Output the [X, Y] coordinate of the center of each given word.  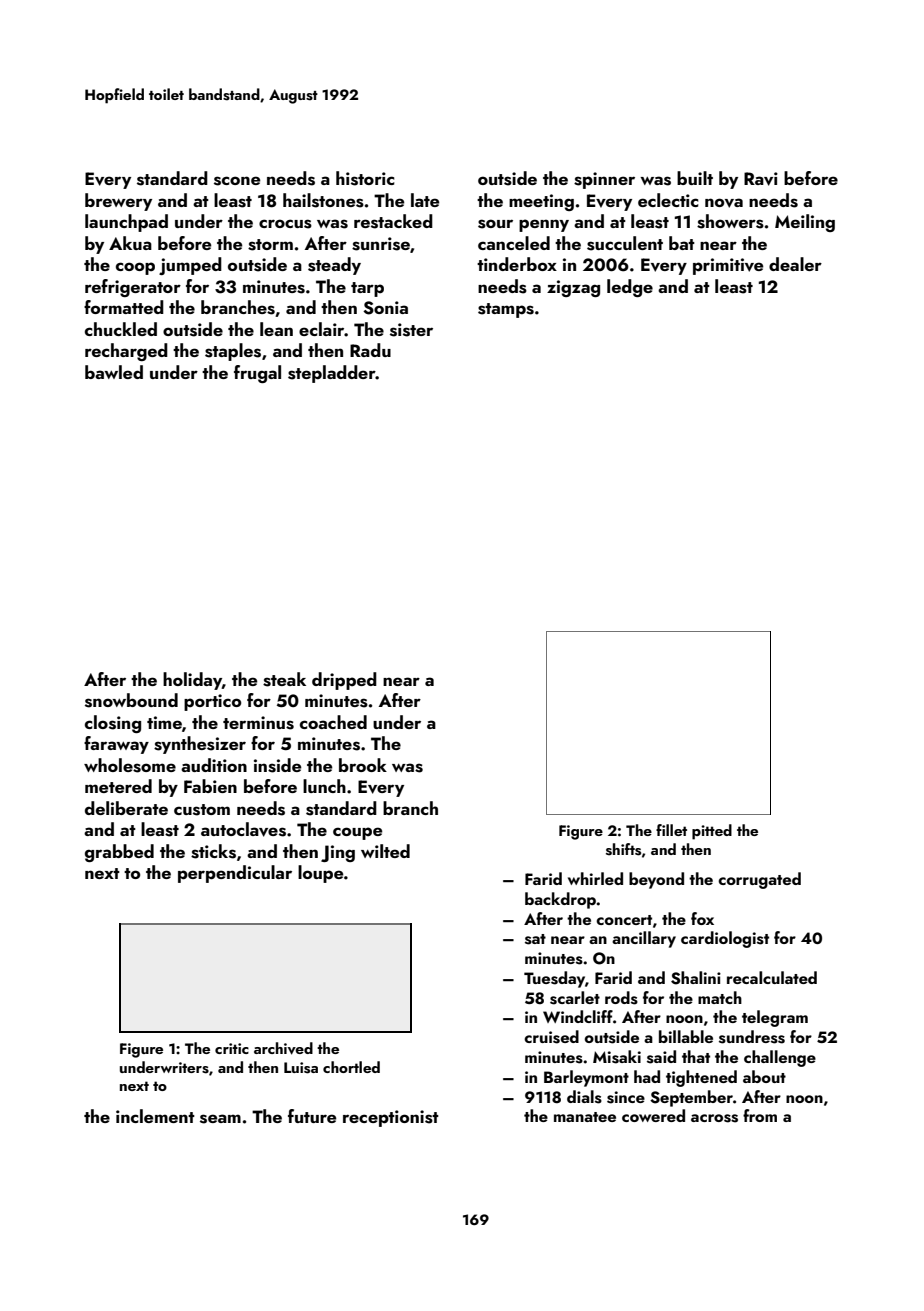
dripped [344, 681]
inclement [155, 1116]
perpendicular [235, 874]
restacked [393, 221]
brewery [118, 202]
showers [730, 221]
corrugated [759, 880]
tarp [367, 289]
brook [363, 765]
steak [284, 679]
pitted [712, 832]
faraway [116, 745]
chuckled [121, 329]
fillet [671, 830]
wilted [385, 851]
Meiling [805, 223]
